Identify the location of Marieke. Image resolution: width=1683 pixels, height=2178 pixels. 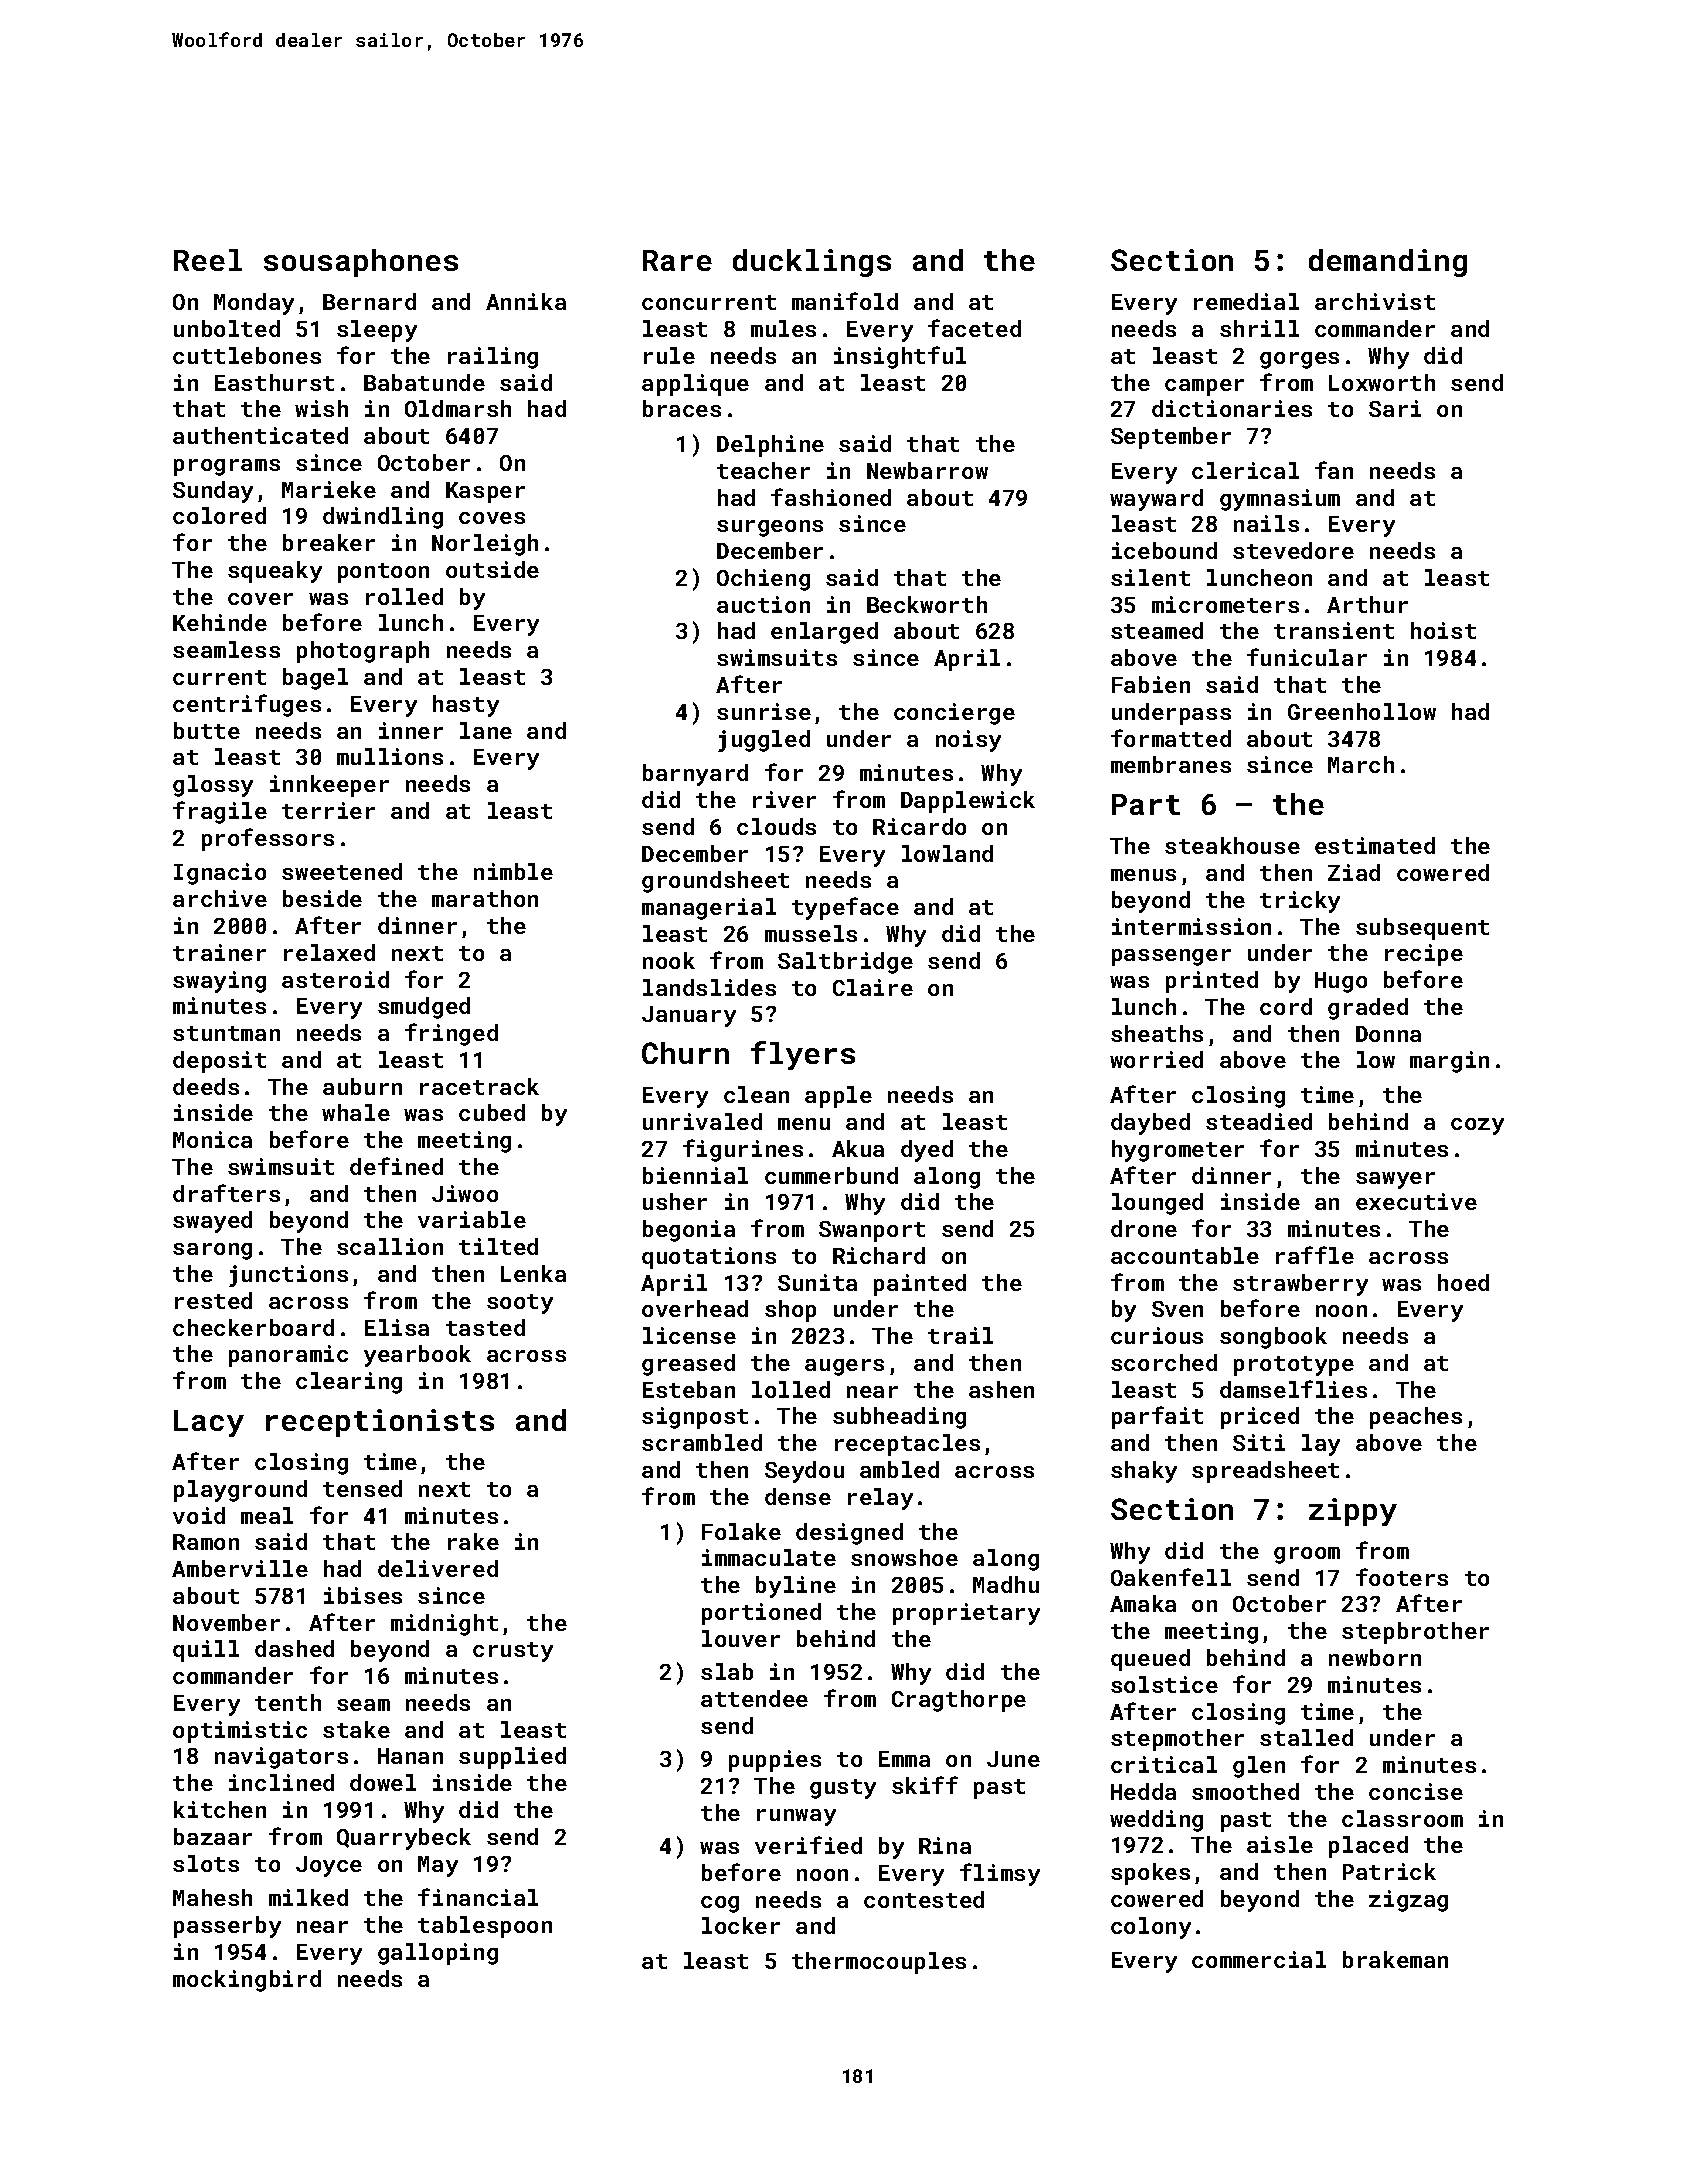
(329, 489).
